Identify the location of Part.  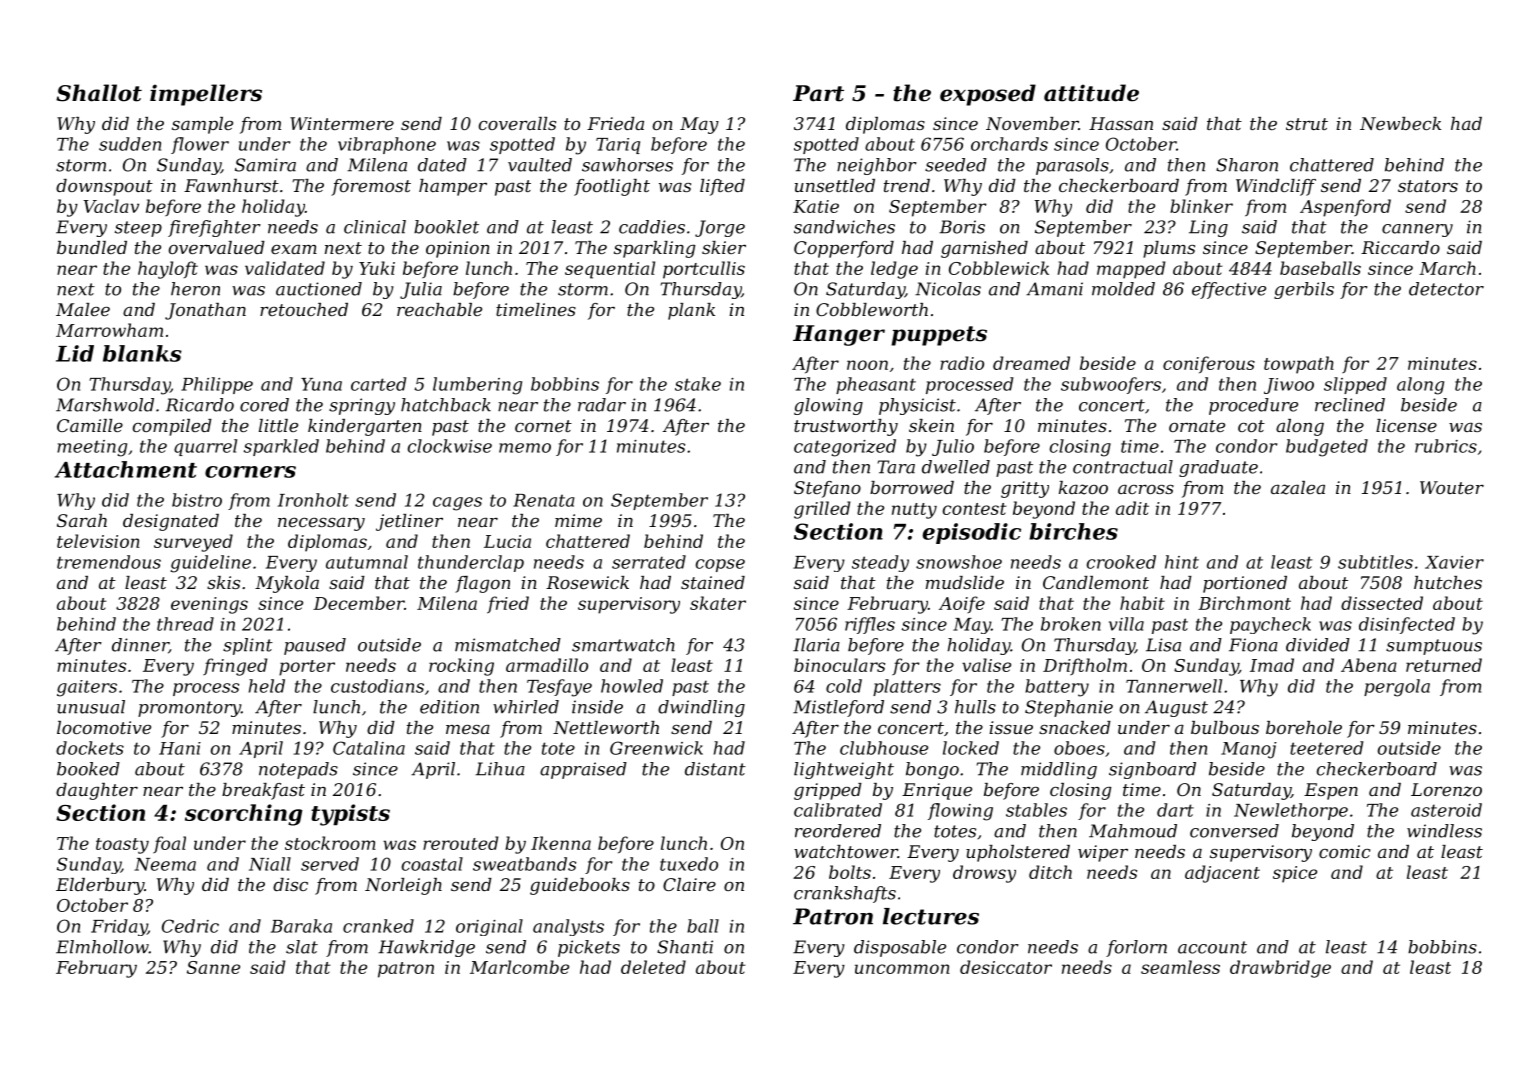
(818, 93).
